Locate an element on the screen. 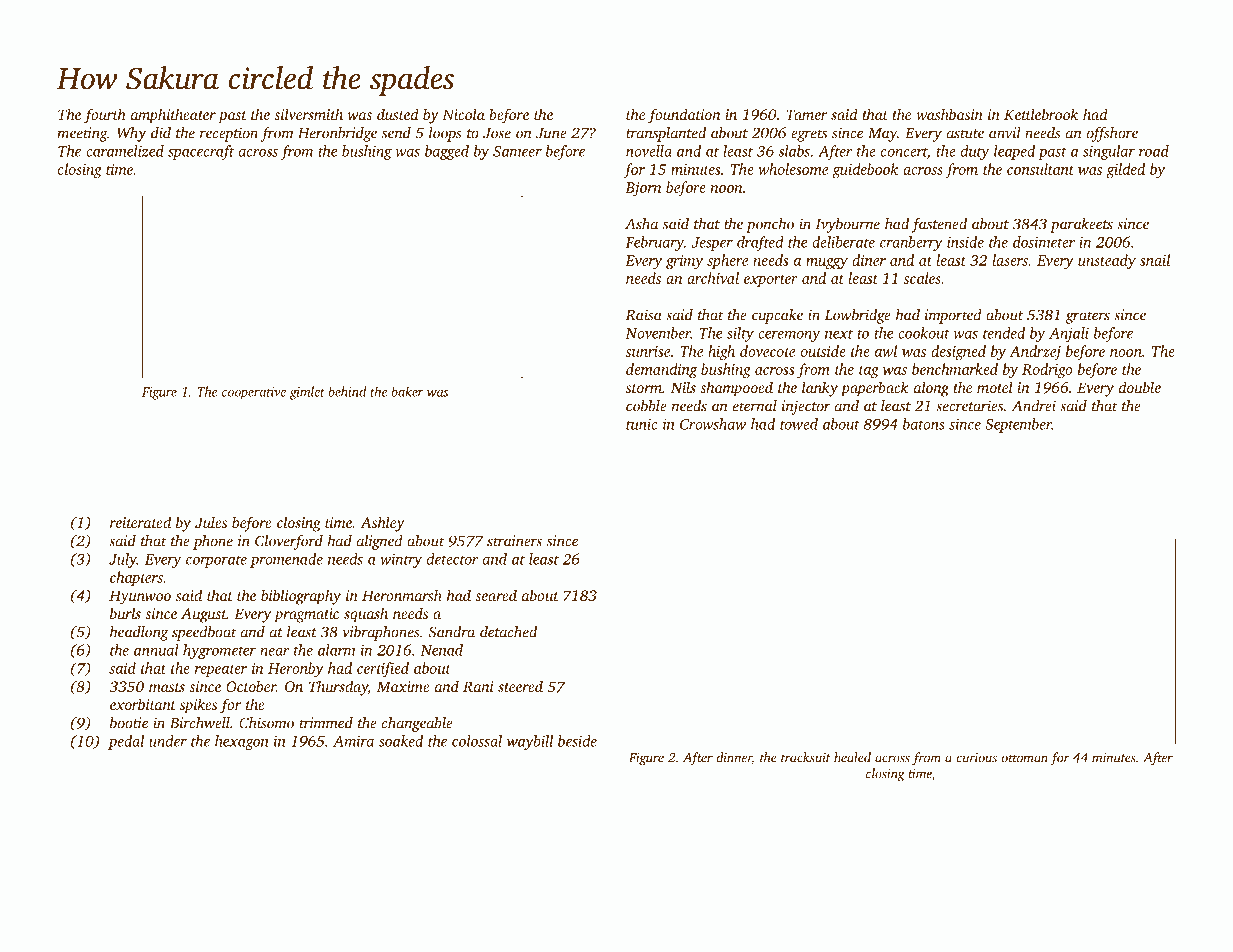 The image size is (1233, 952). Nicola is located at coordinates (463, 114).
